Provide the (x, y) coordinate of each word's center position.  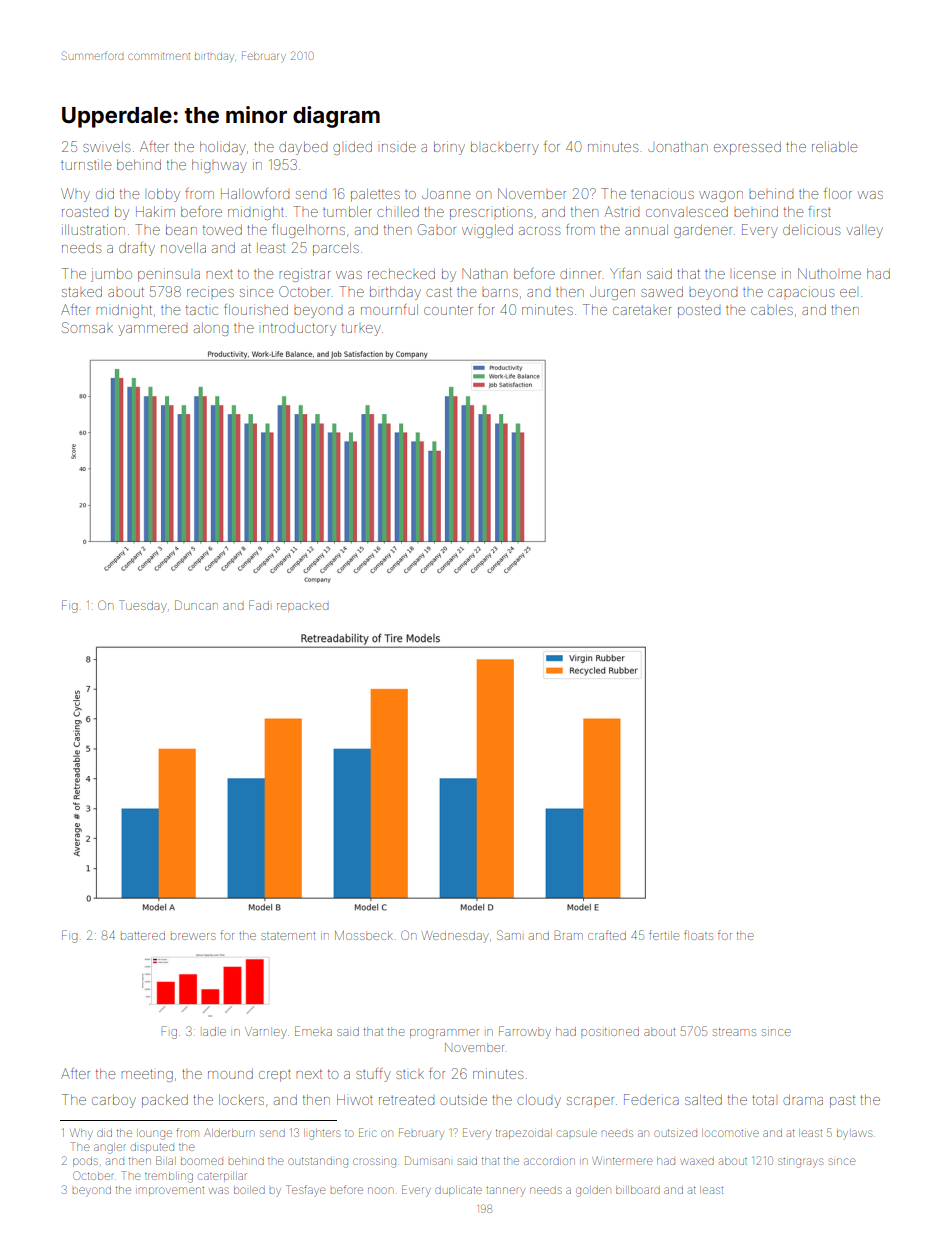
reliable (834, 146)
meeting (147, 1075)
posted (699, 311)
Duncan (196, 605)
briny (449, 148)
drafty (137, 249)
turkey (361, 329)
